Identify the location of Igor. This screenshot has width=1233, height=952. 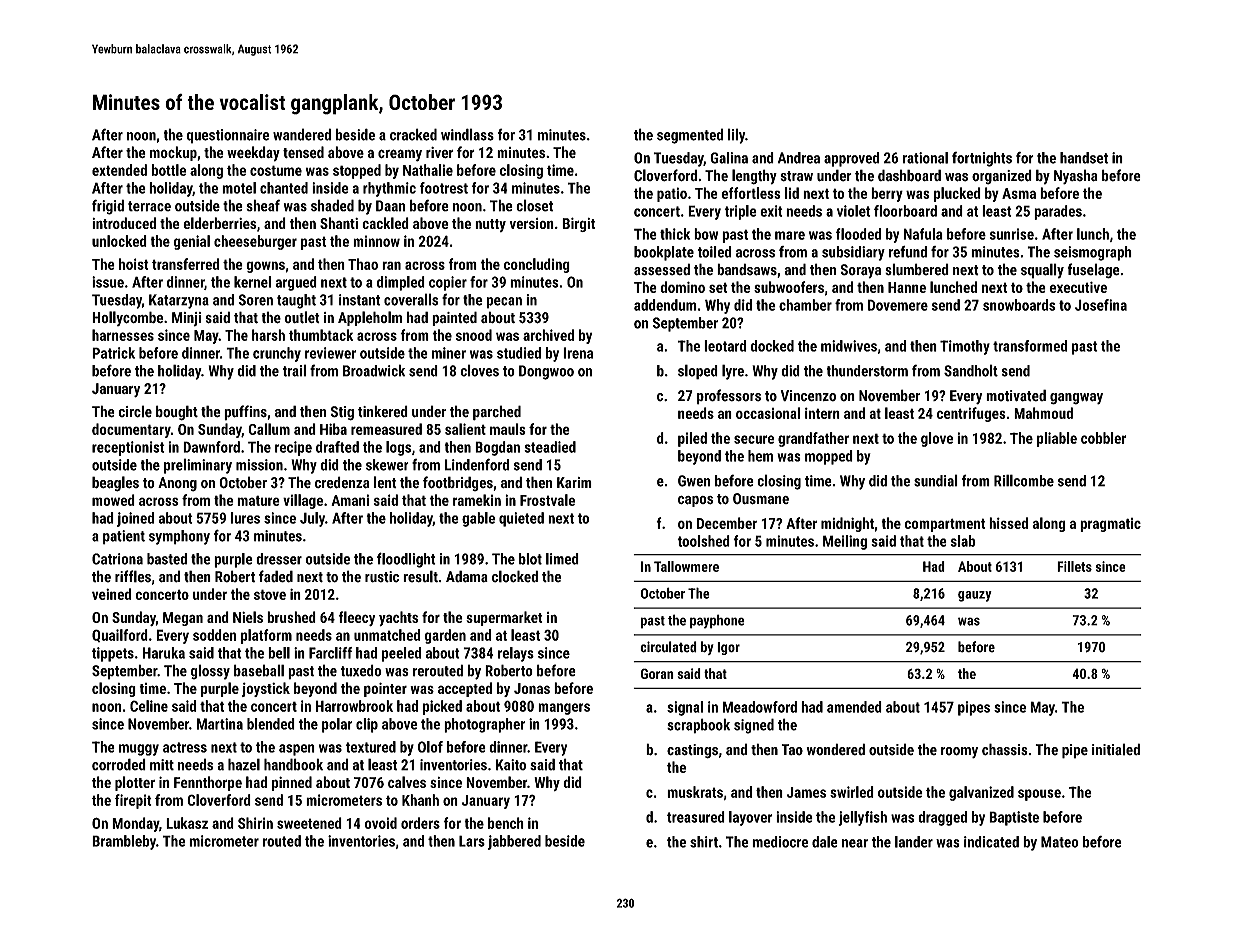
(728, 648).
